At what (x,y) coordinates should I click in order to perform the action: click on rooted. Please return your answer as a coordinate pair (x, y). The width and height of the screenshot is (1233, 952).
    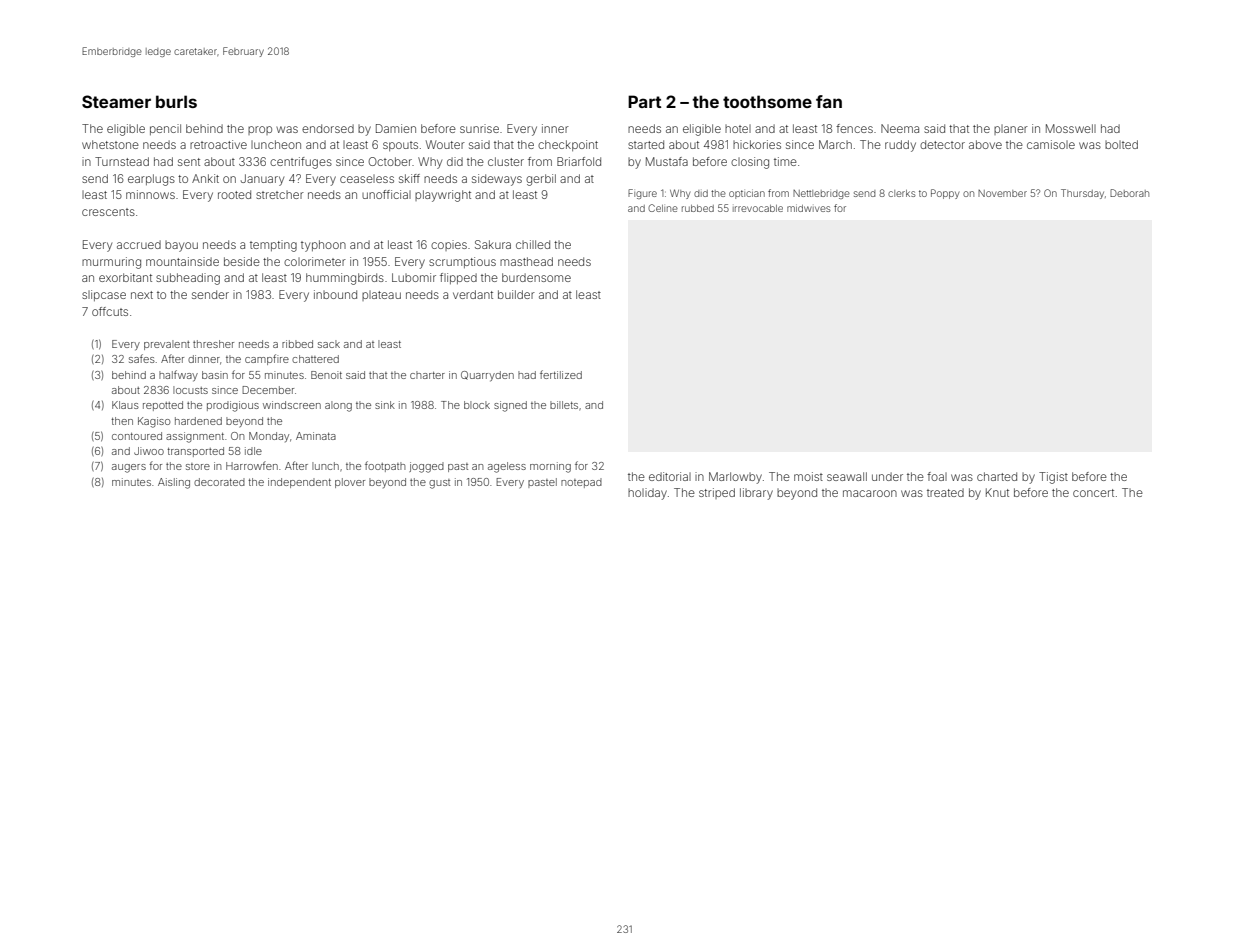
    Looking at the image, I should click on (234, 194).
